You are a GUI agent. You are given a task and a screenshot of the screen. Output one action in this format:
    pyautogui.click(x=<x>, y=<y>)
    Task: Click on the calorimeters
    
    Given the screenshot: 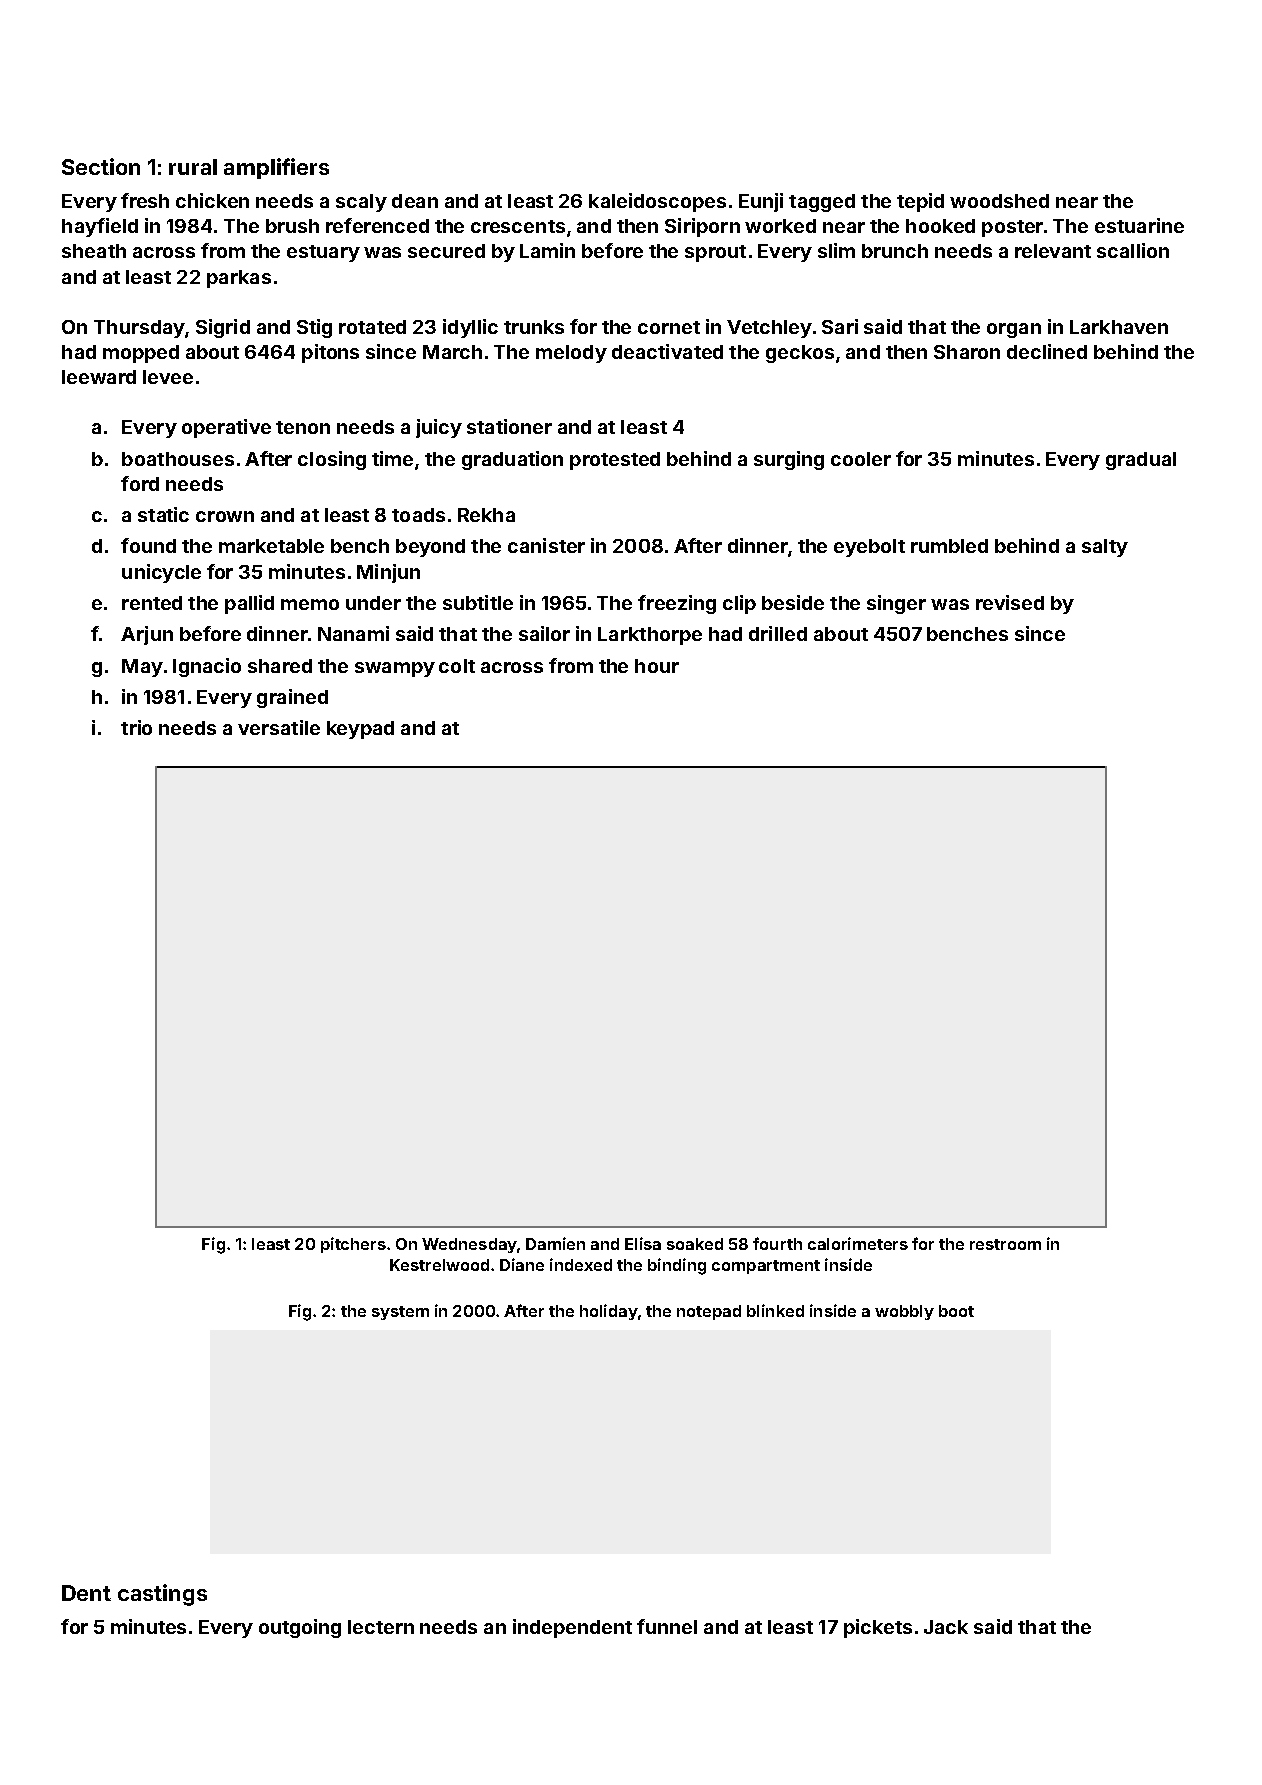 What is the action you would take?
    pyautogui.click(x=858, y=1243)
